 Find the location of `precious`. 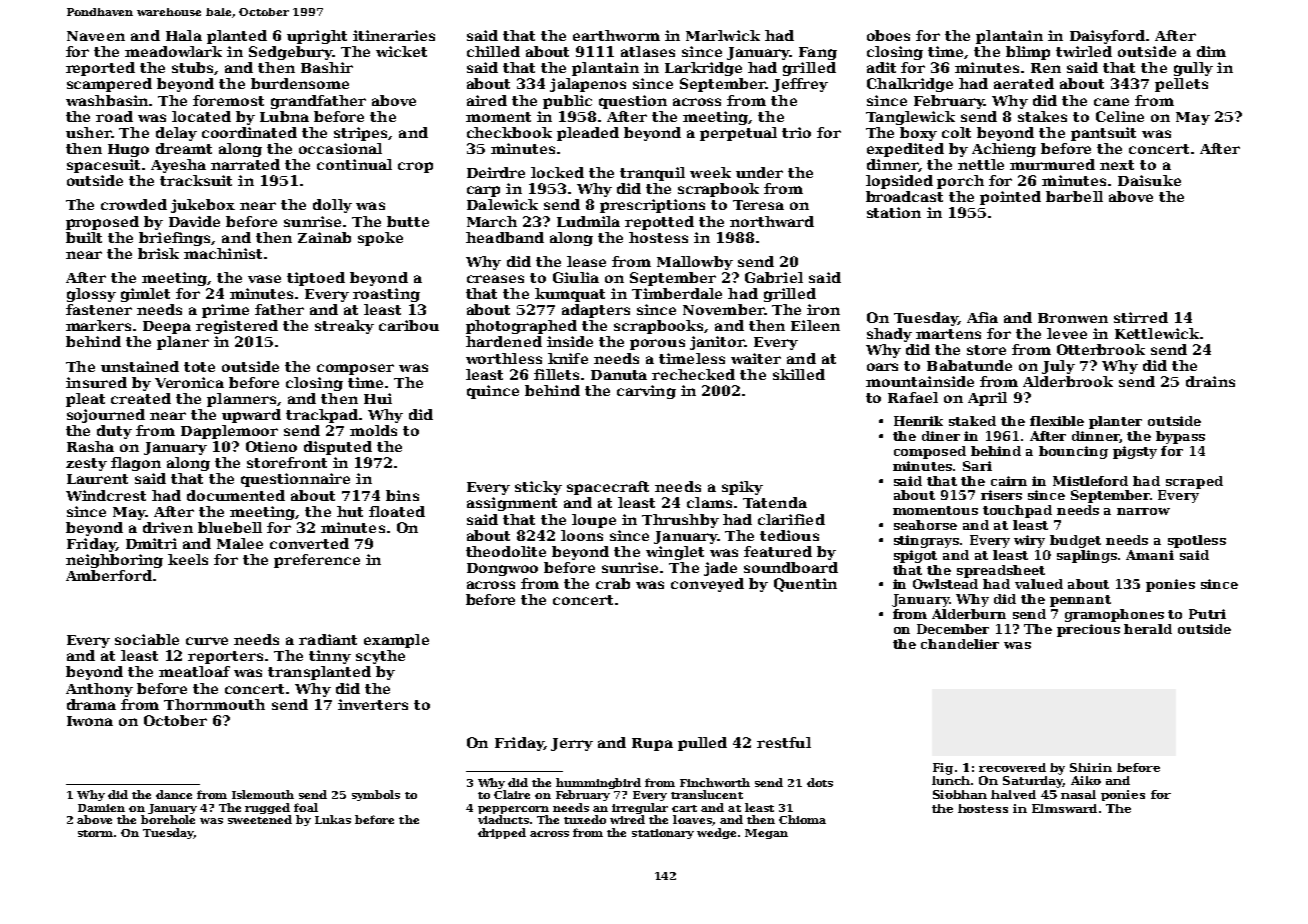

precious is located at coordinates (1088, 630).
